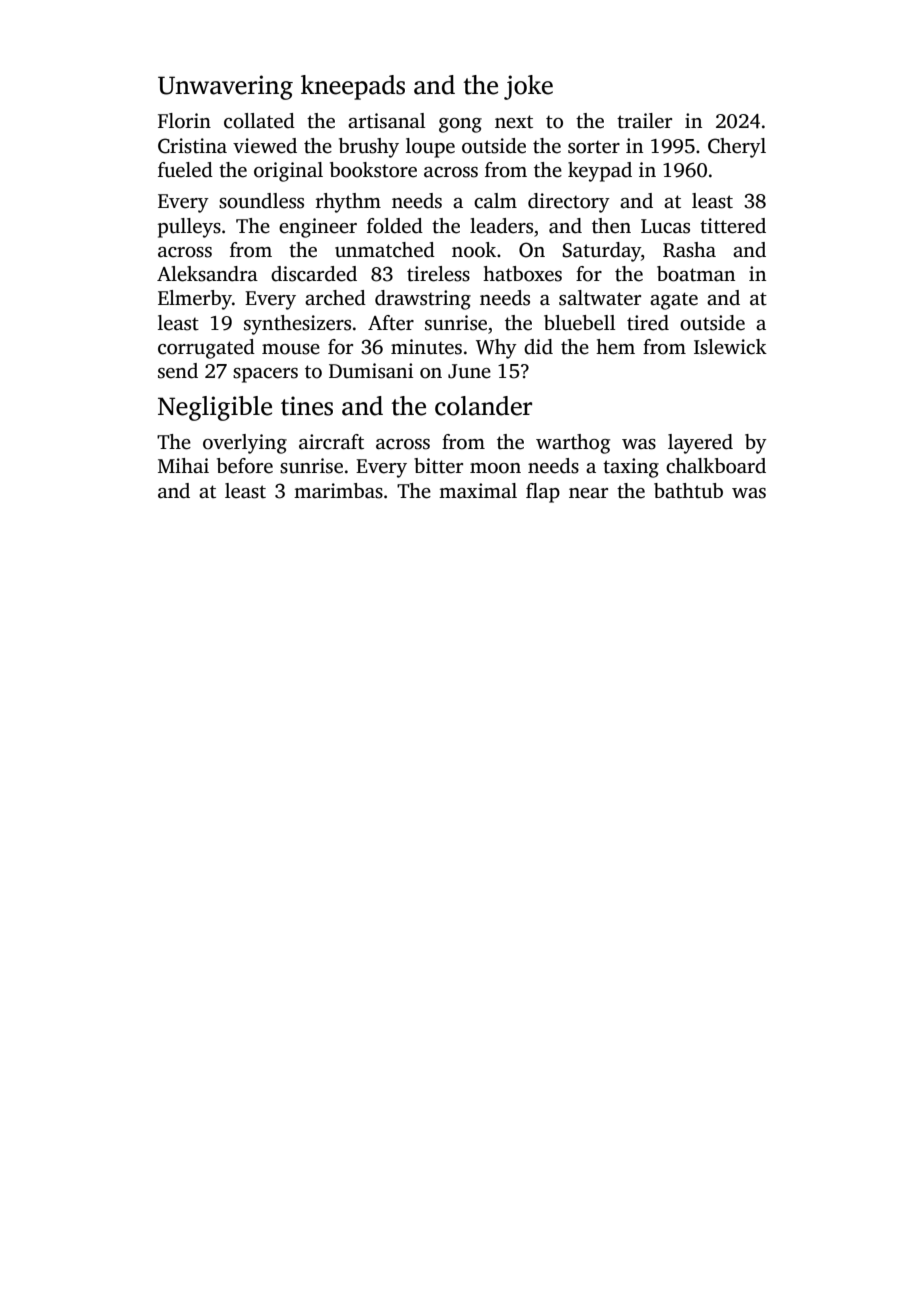 Image resolution: width=924 pixels, height=1311 pixels. Describe the element at coordinates (391, 323) in the screenshot. I see `After` at that location.
